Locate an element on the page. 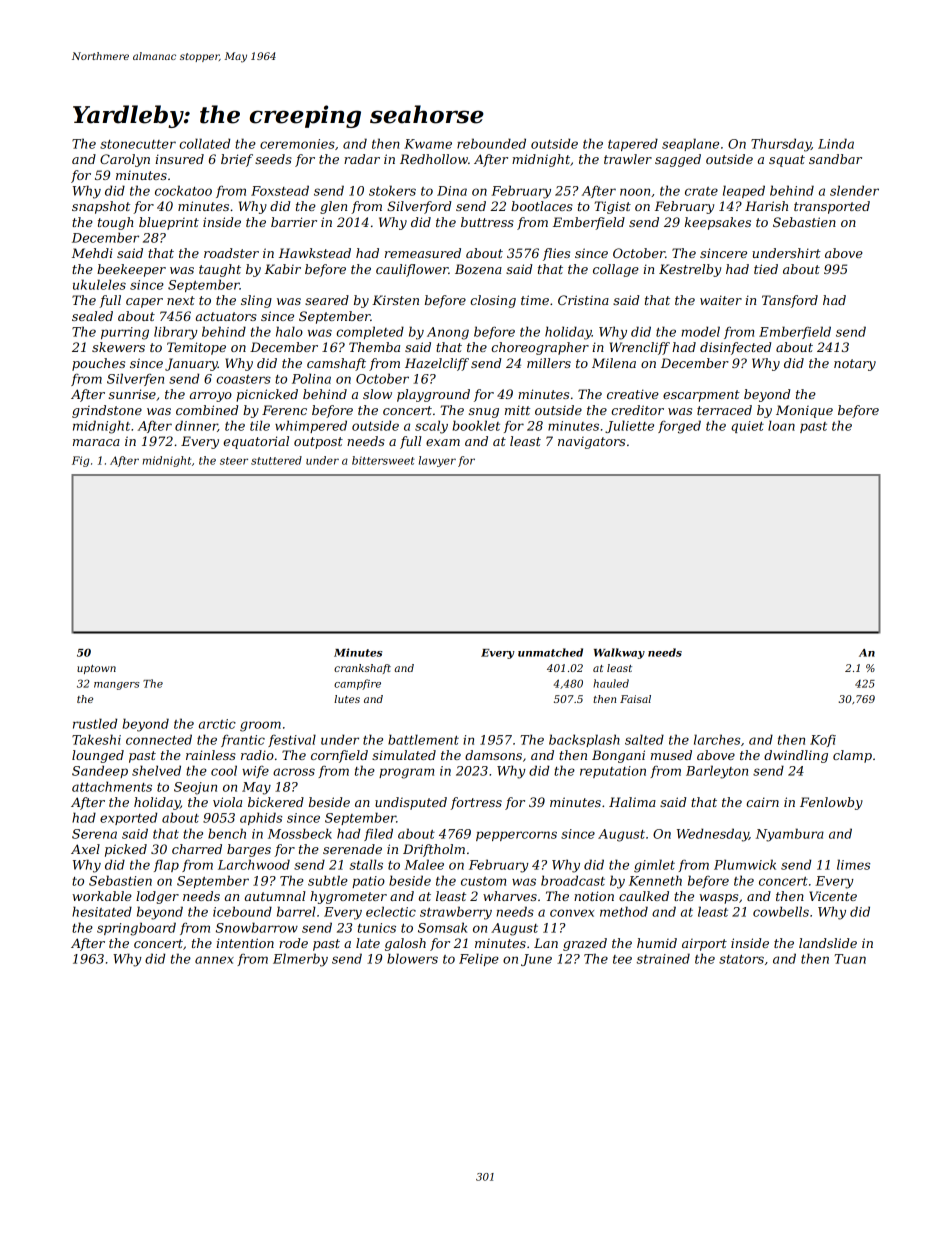  broadcast is located at coordinates (573, 880).
